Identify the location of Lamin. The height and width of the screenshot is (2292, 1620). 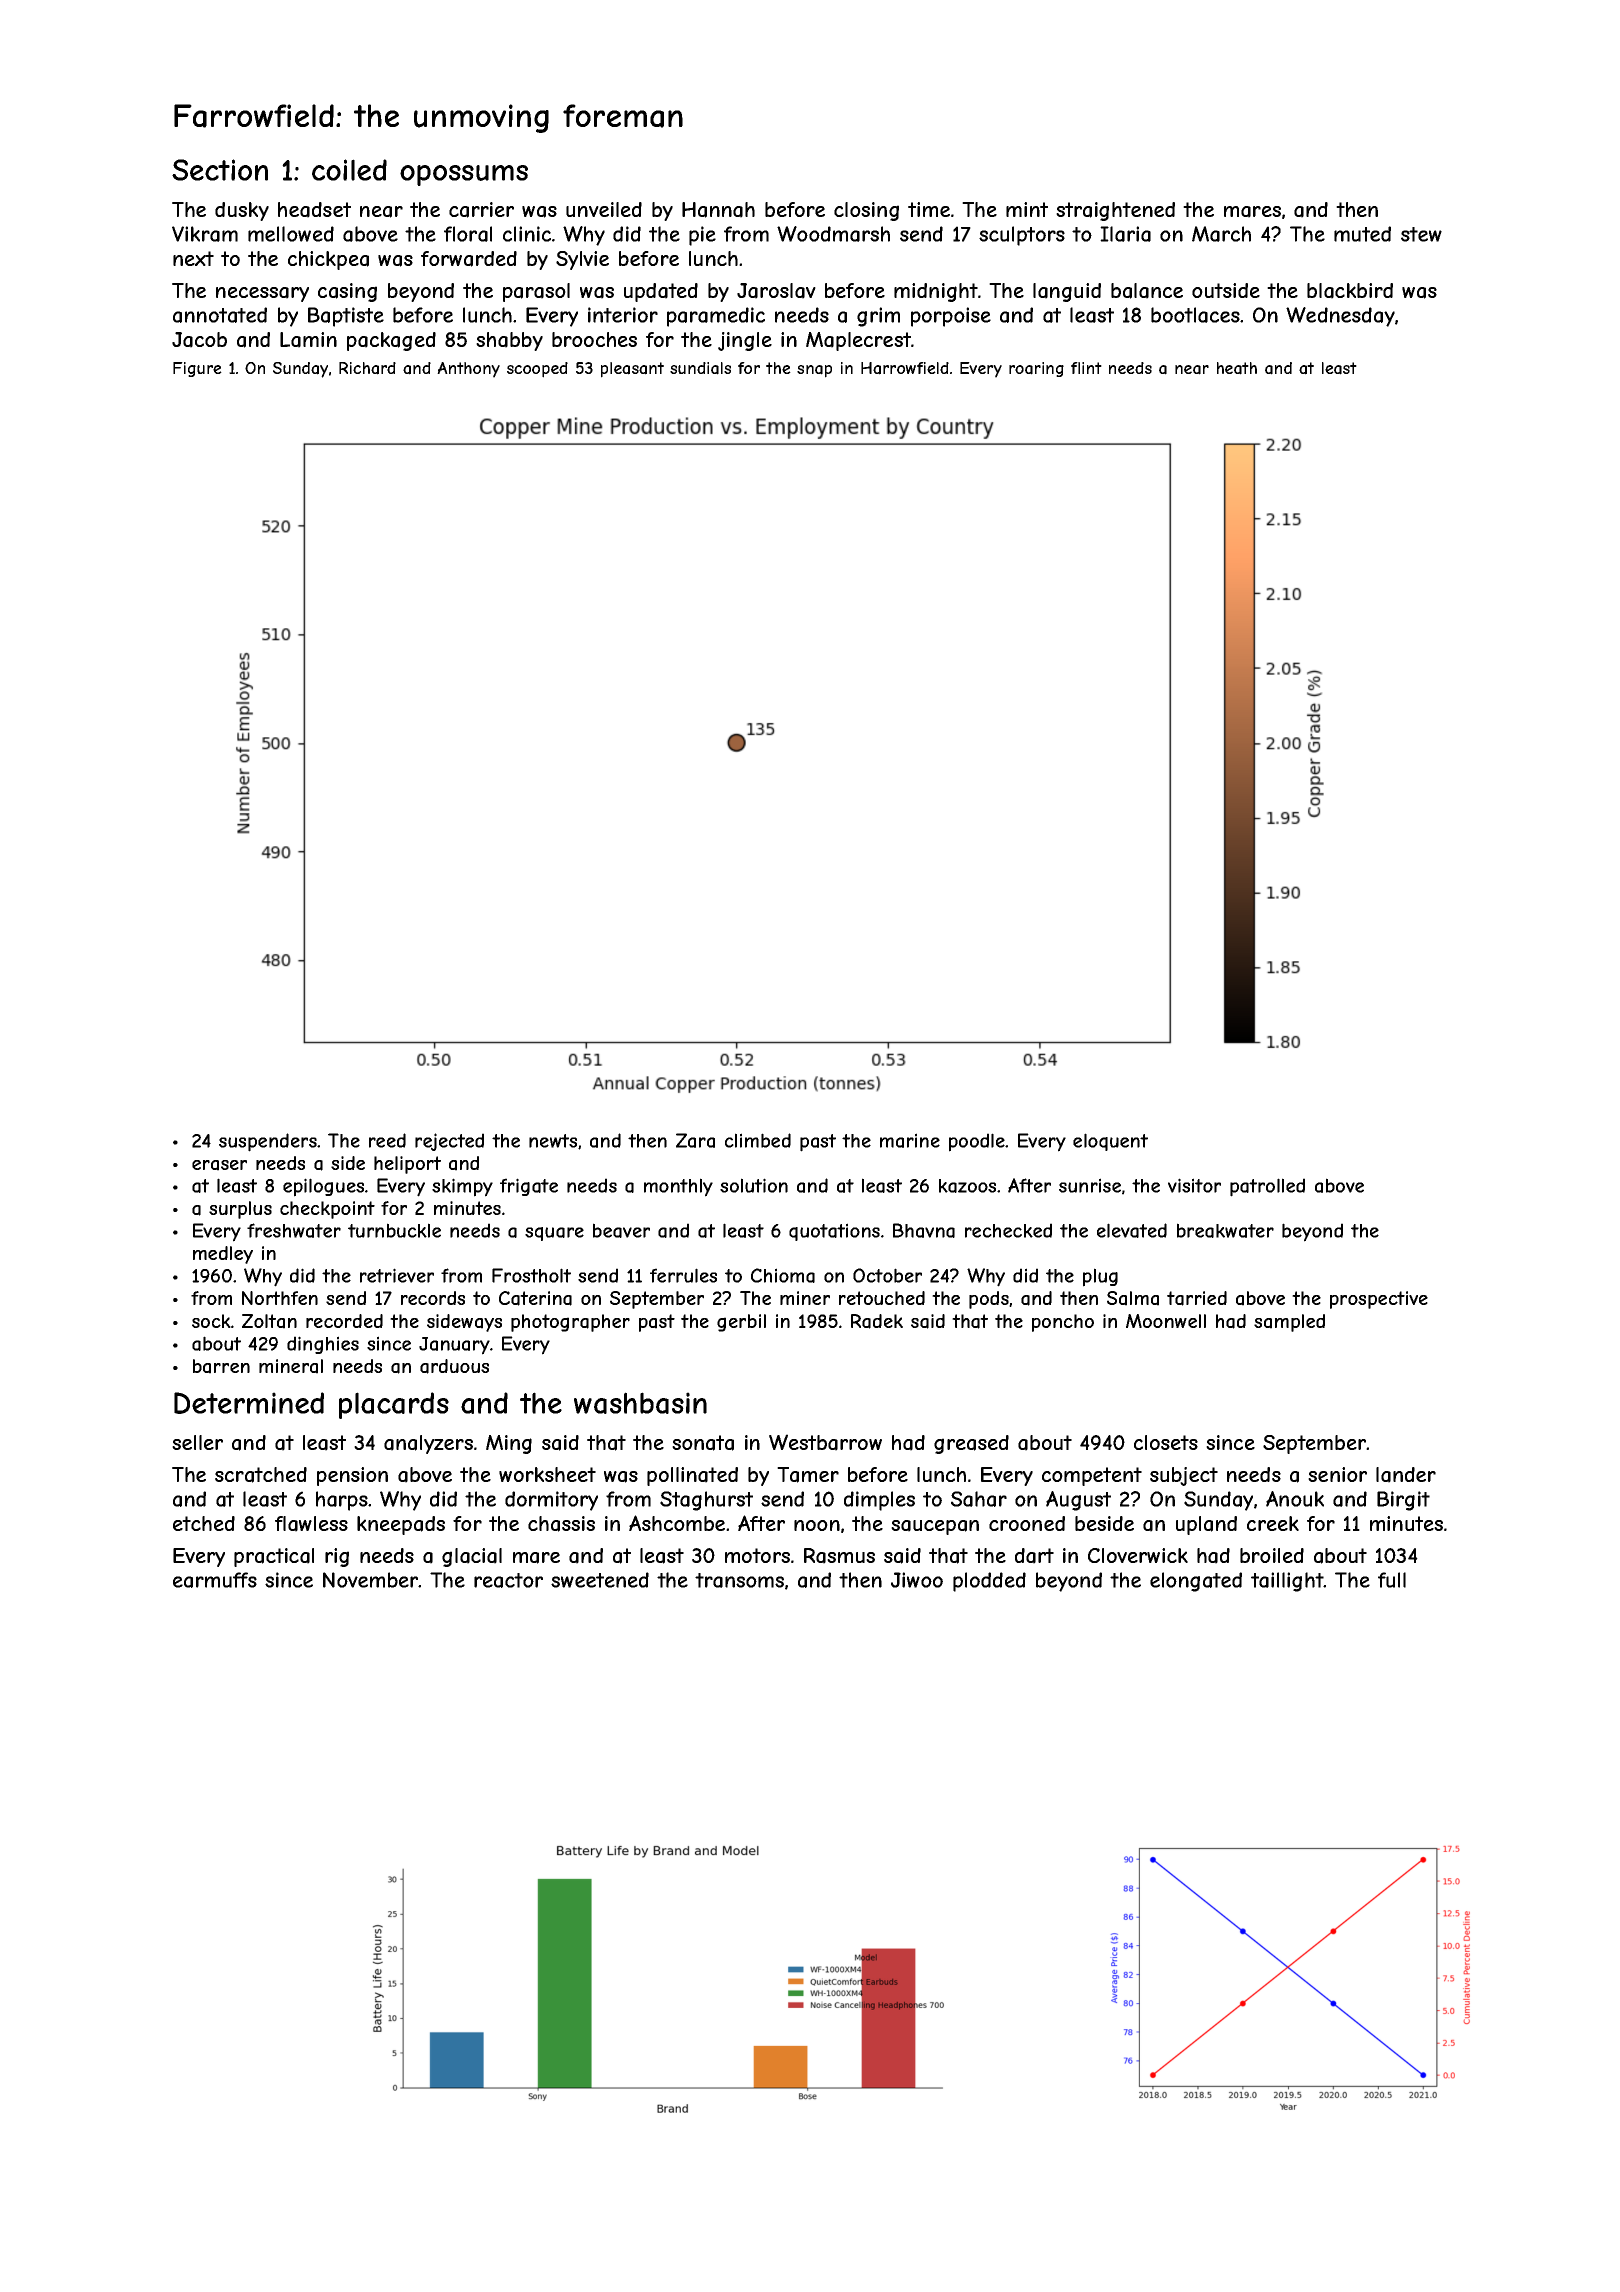
(308, 340).
